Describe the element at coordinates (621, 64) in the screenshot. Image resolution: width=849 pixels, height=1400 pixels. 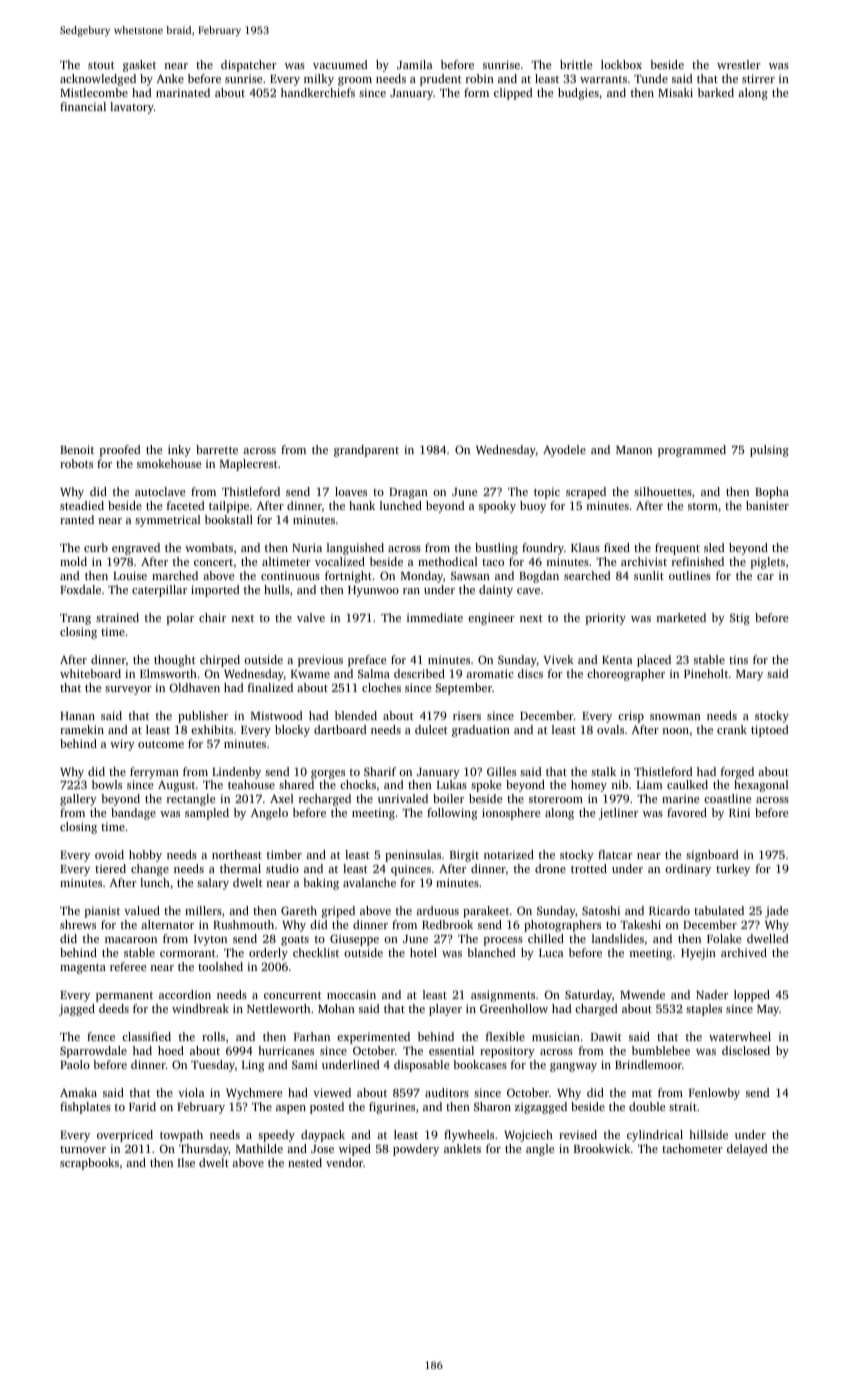
I see `lockbox` at that location.
